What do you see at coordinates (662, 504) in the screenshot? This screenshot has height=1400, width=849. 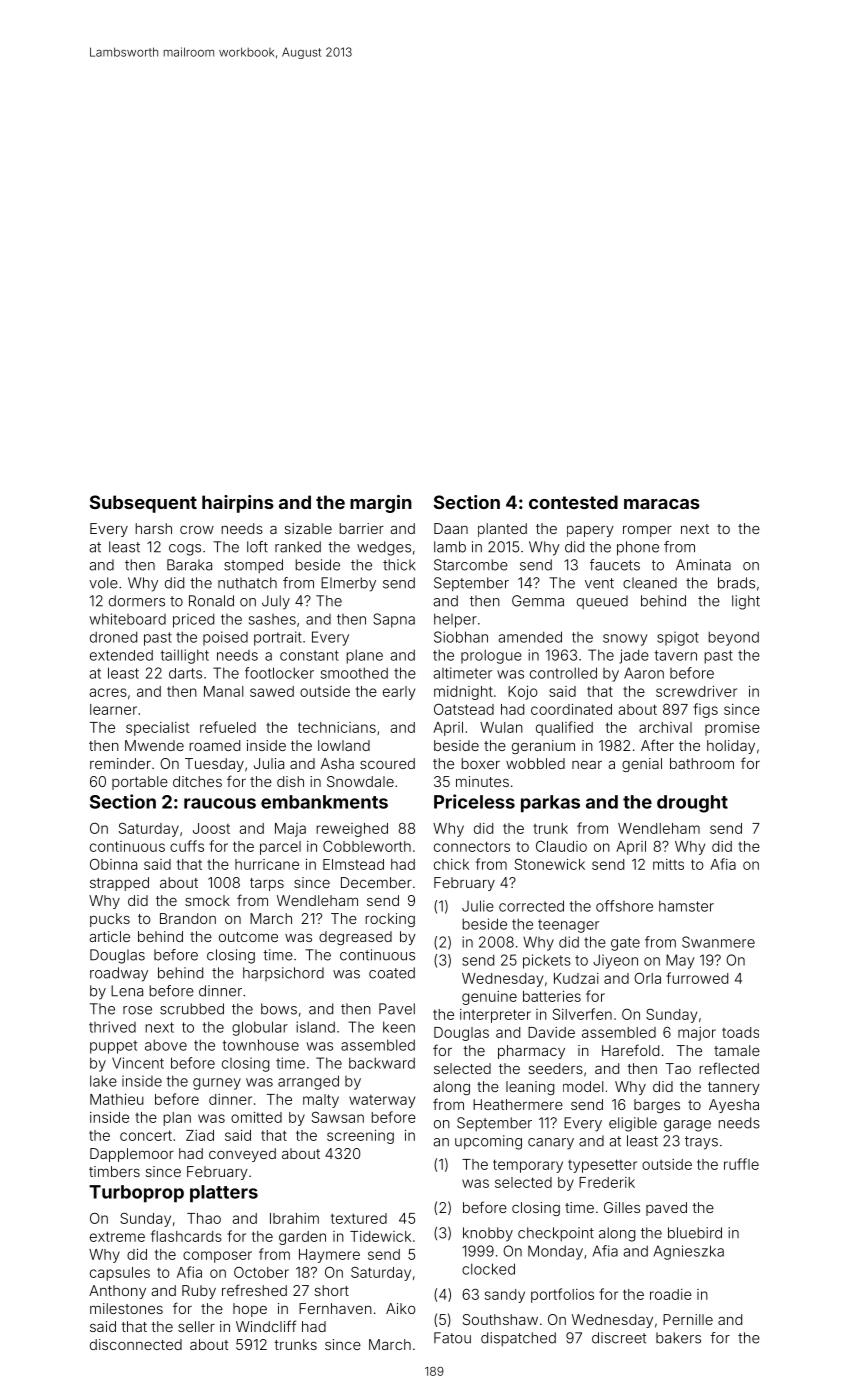 I see `maracas` at bounding box center [662, 504].
